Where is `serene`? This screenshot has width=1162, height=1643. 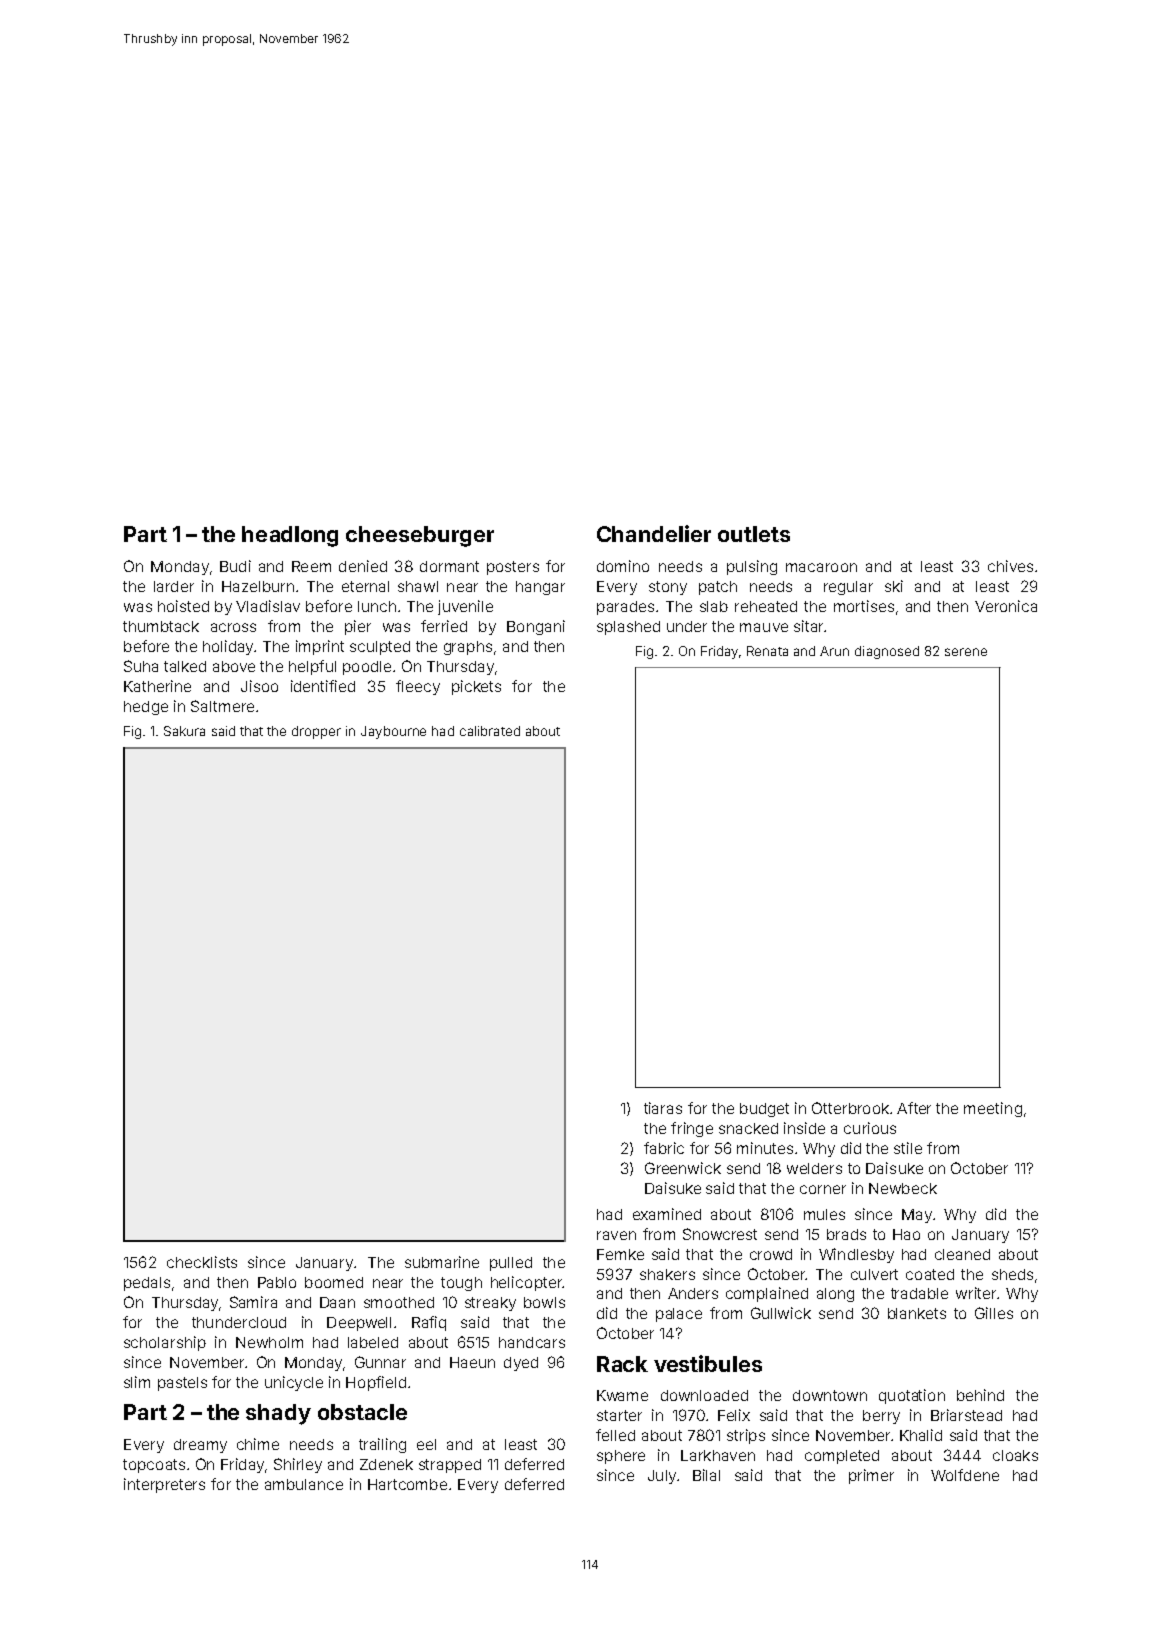 serene is located at coordinates (966, 652).
